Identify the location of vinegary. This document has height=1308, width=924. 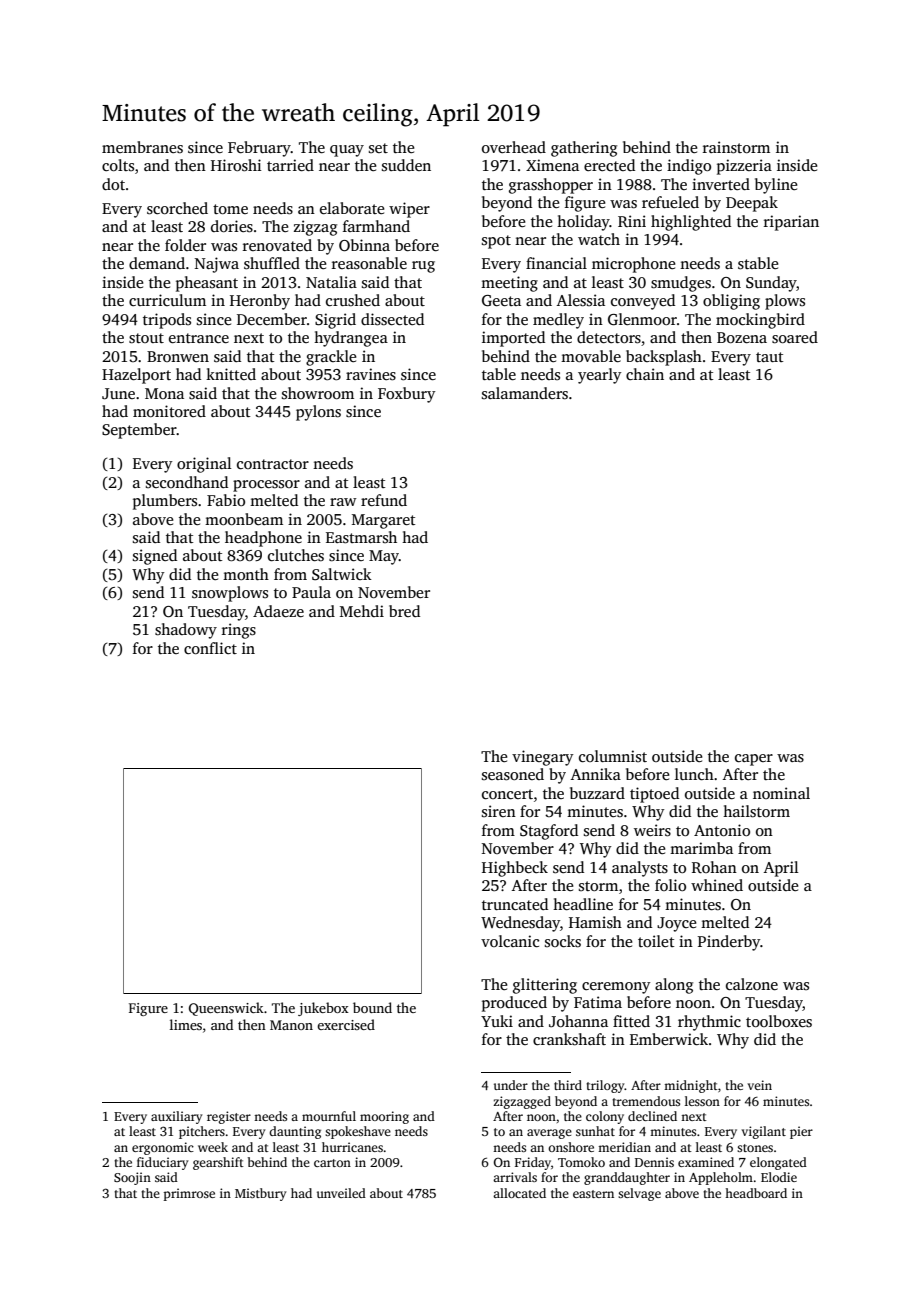
(543, 758).
